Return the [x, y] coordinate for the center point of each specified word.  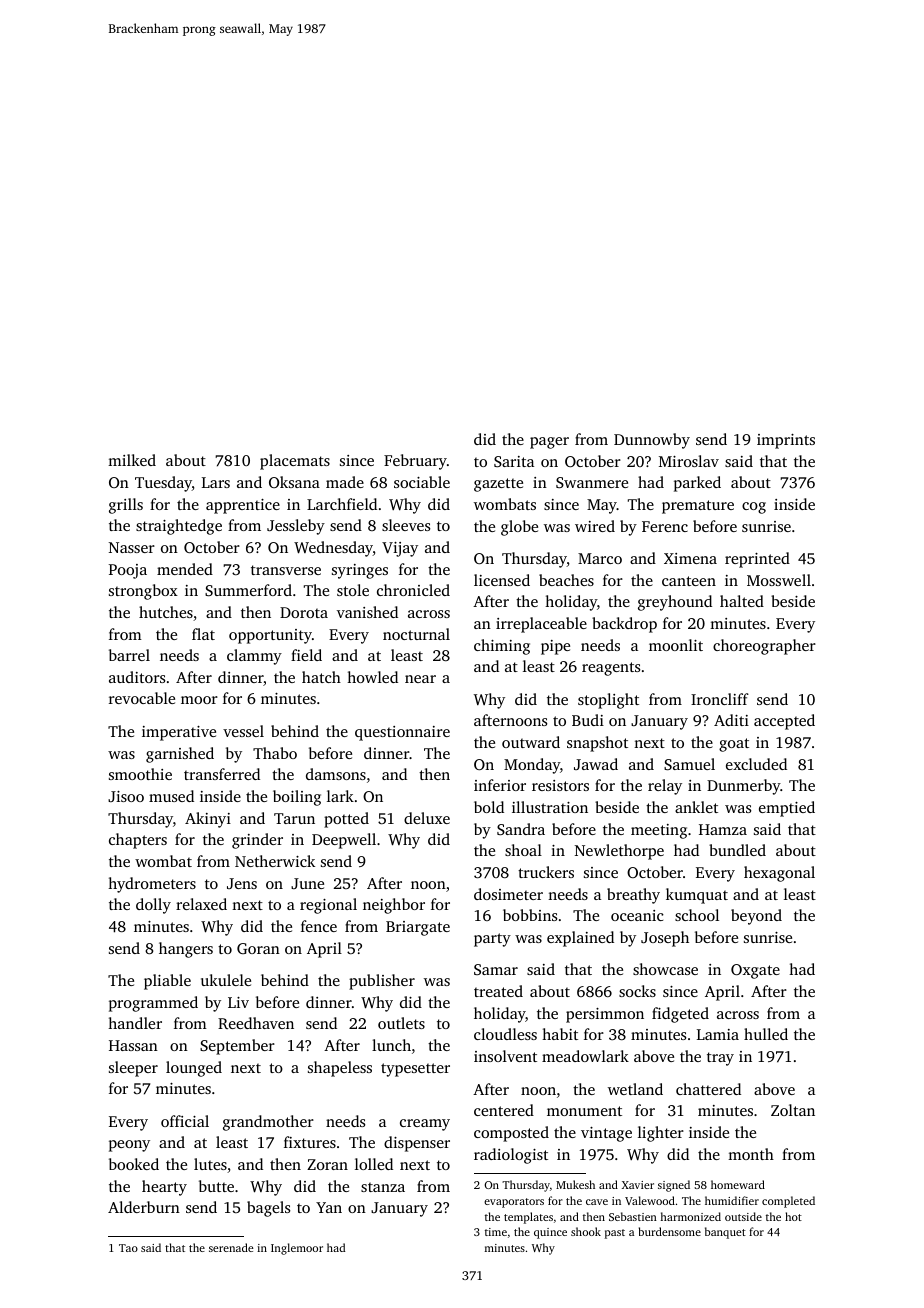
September [237, 1047]
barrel [129, 655]
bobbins [530, 915]
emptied [787, 809]
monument [584, 1111]
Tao [128, 1248]
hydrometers [152, 885]
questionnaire [402, 733]
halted [742, 601]
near [420, 679]
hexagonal [779, 874]
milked [132, 460]
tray [720, 1059]
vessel [243, 731]
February [415, 462]
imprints [786, 441]
